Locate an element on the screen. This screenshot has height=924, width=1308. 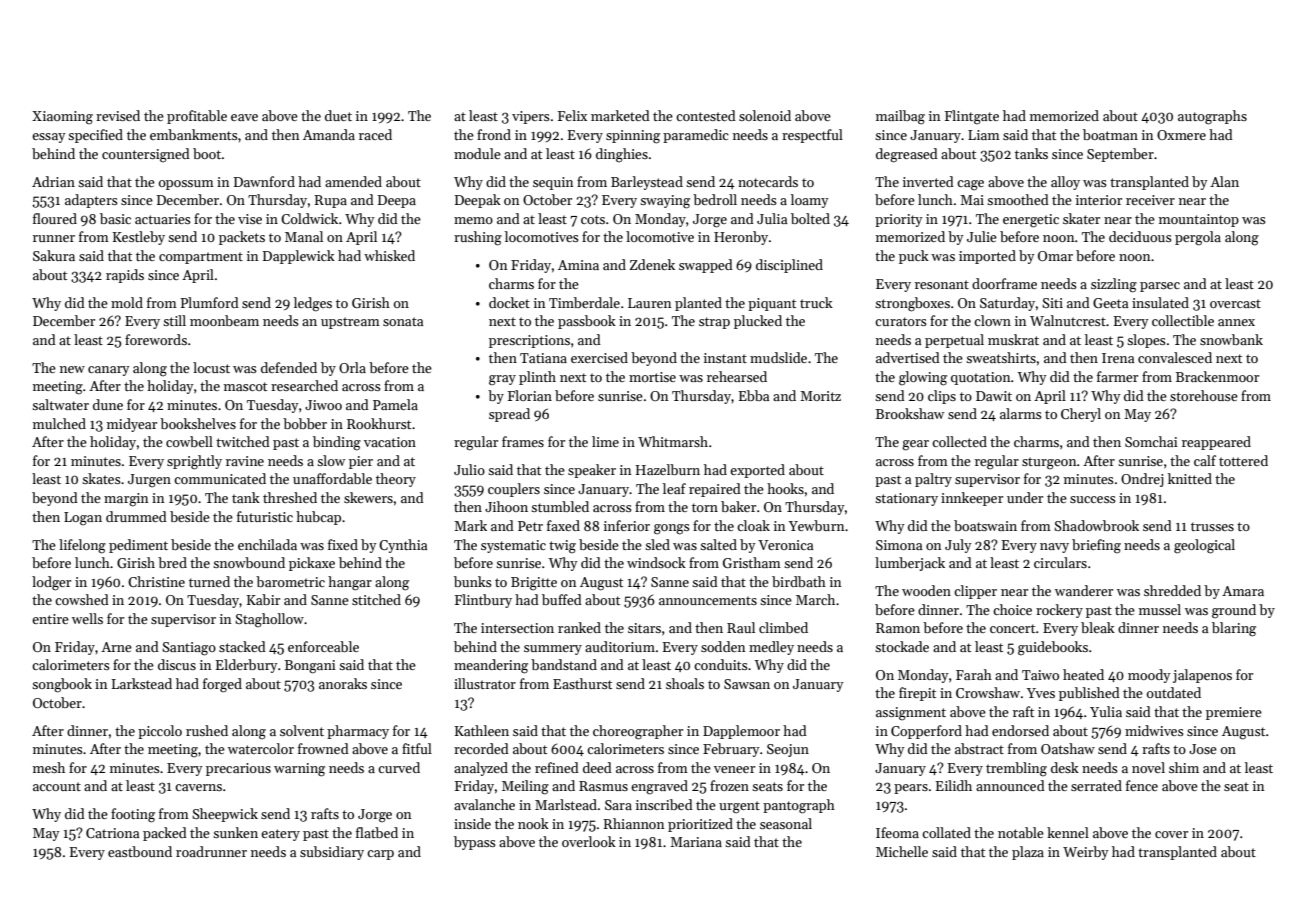
gear is located at coordinates (915, 445).
